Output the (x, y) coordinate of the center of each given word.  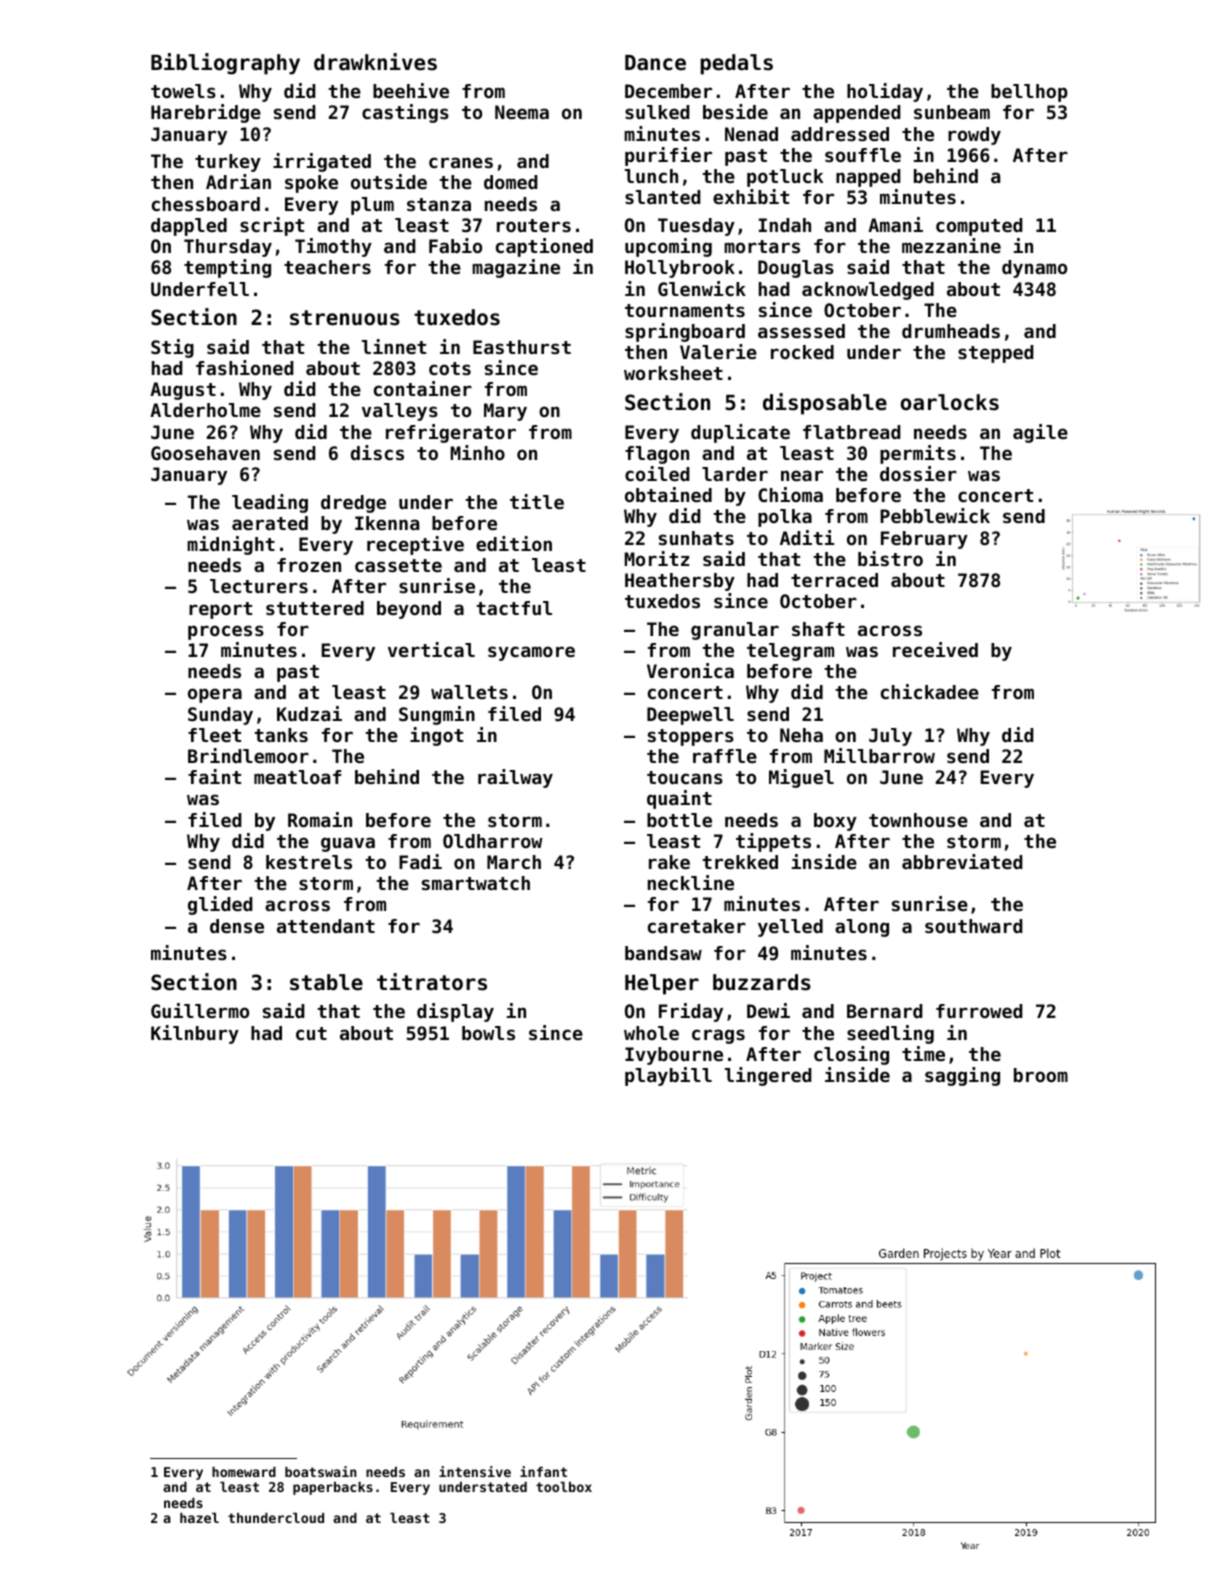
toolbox (564, 1487)
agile (1040, 433)
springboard (685, 332)
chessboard (206, 204)
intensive (475, 1471)
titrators (432, 982)
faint (214, 776)
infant (543, 1471)
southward (974, 926)
